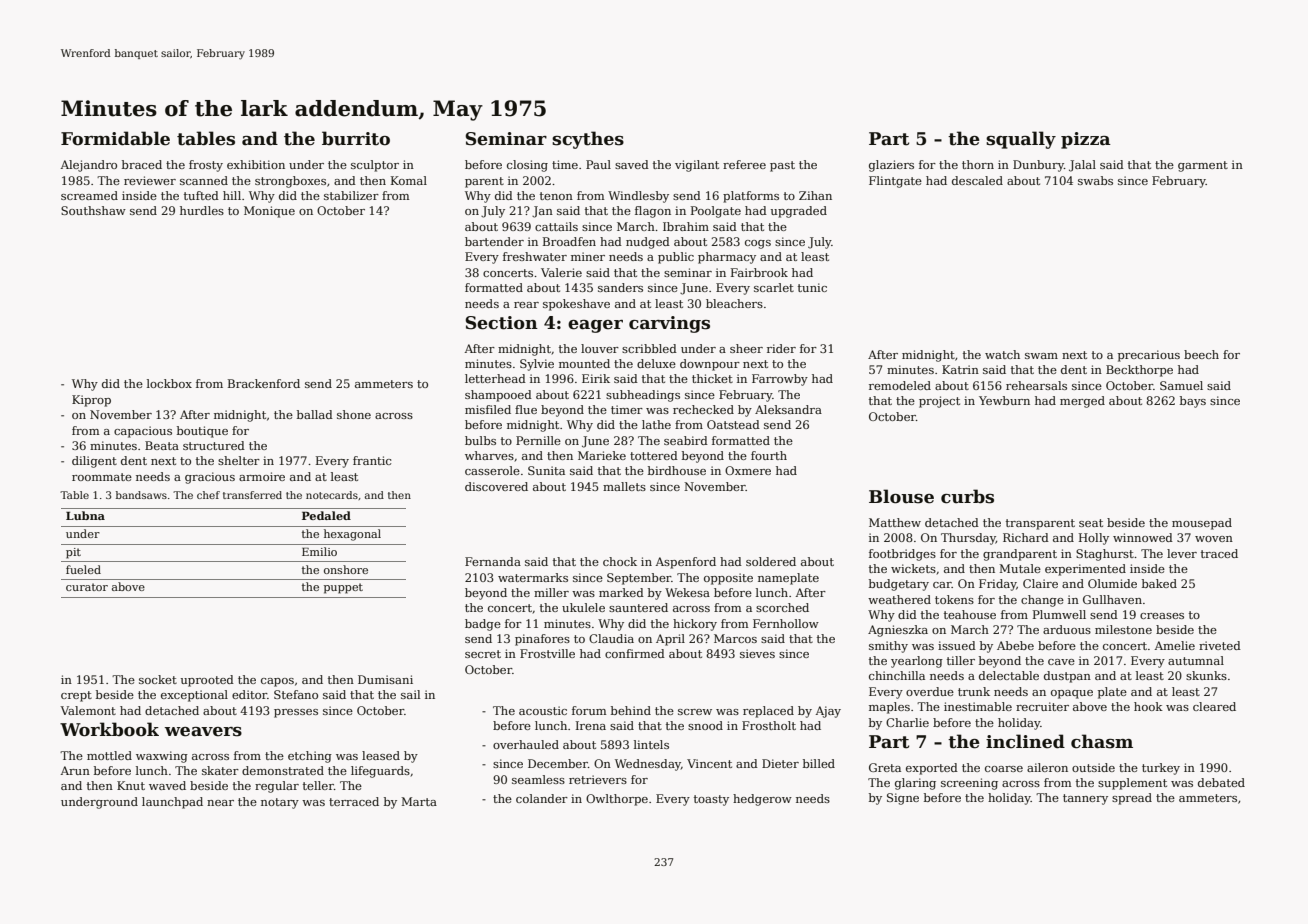 Image resolution: width=1308 pixels, height=924 pixels. Describe the element at coordinates (957, 645) in the screenshot. I see `issued` at that location.
